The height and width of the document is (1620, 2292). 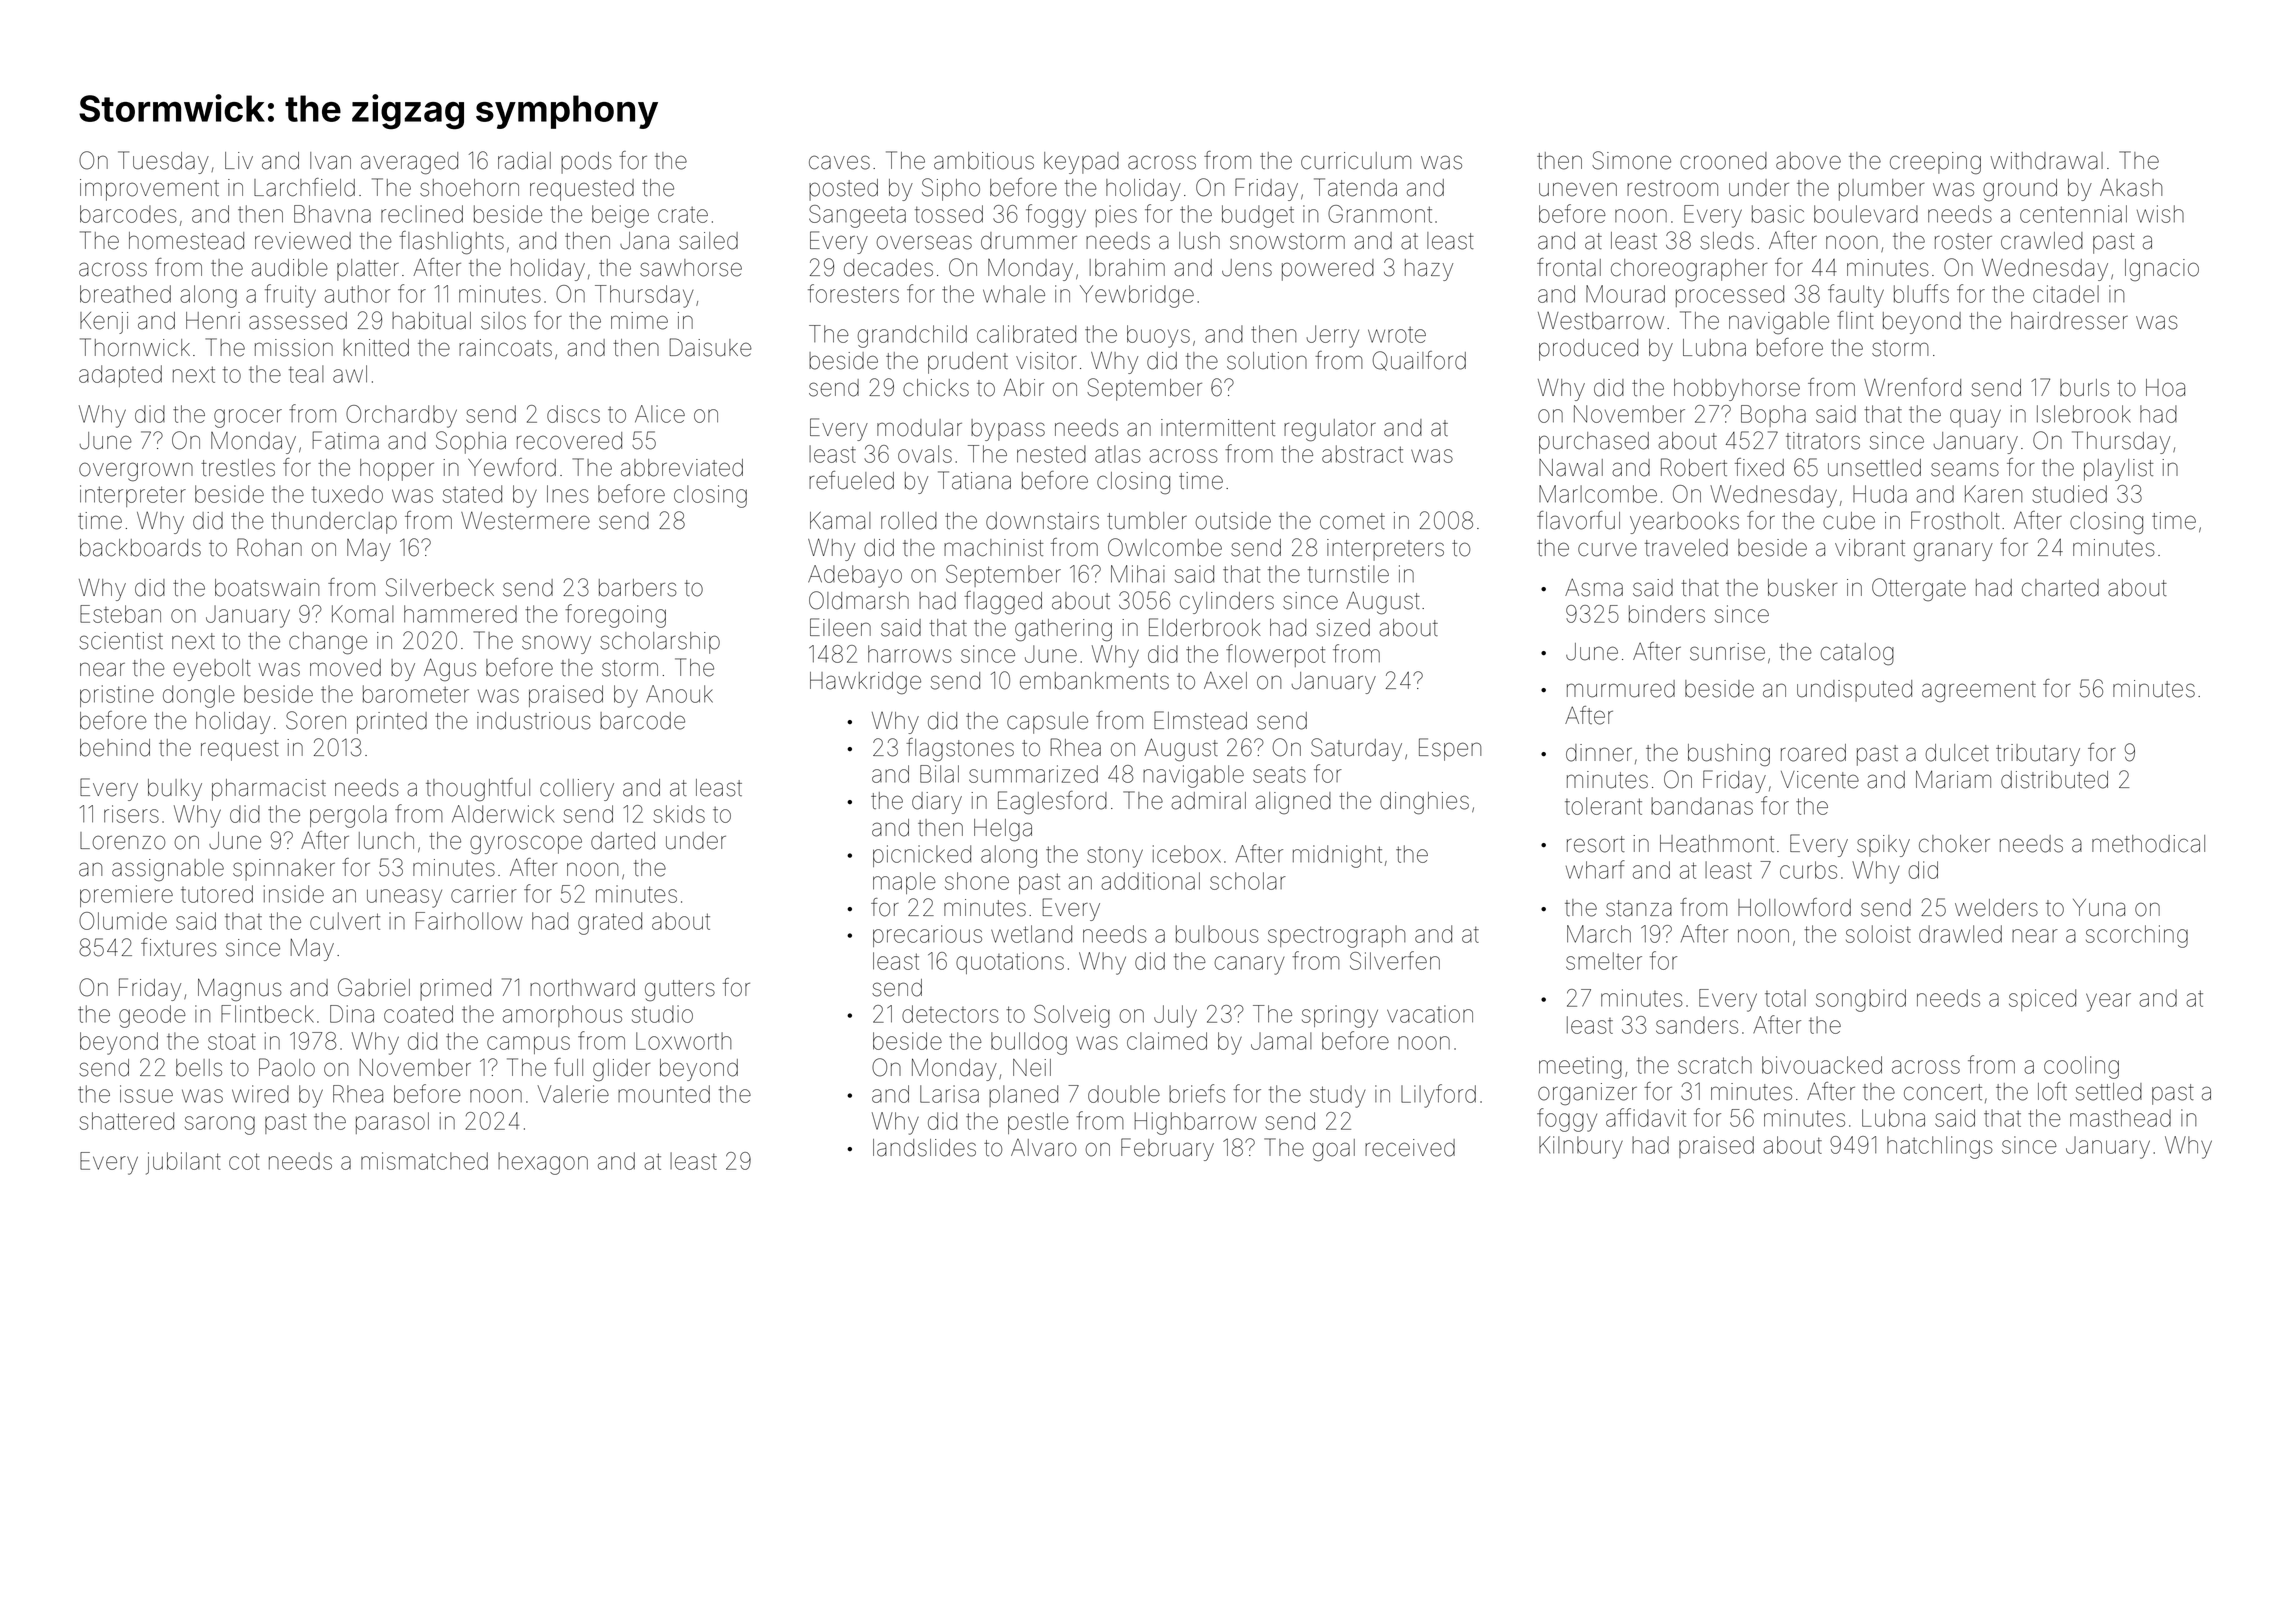 What do you see at coordinates (1348, 574) in the document?
I see `turnstile` at bounding box center [1348, 574].
